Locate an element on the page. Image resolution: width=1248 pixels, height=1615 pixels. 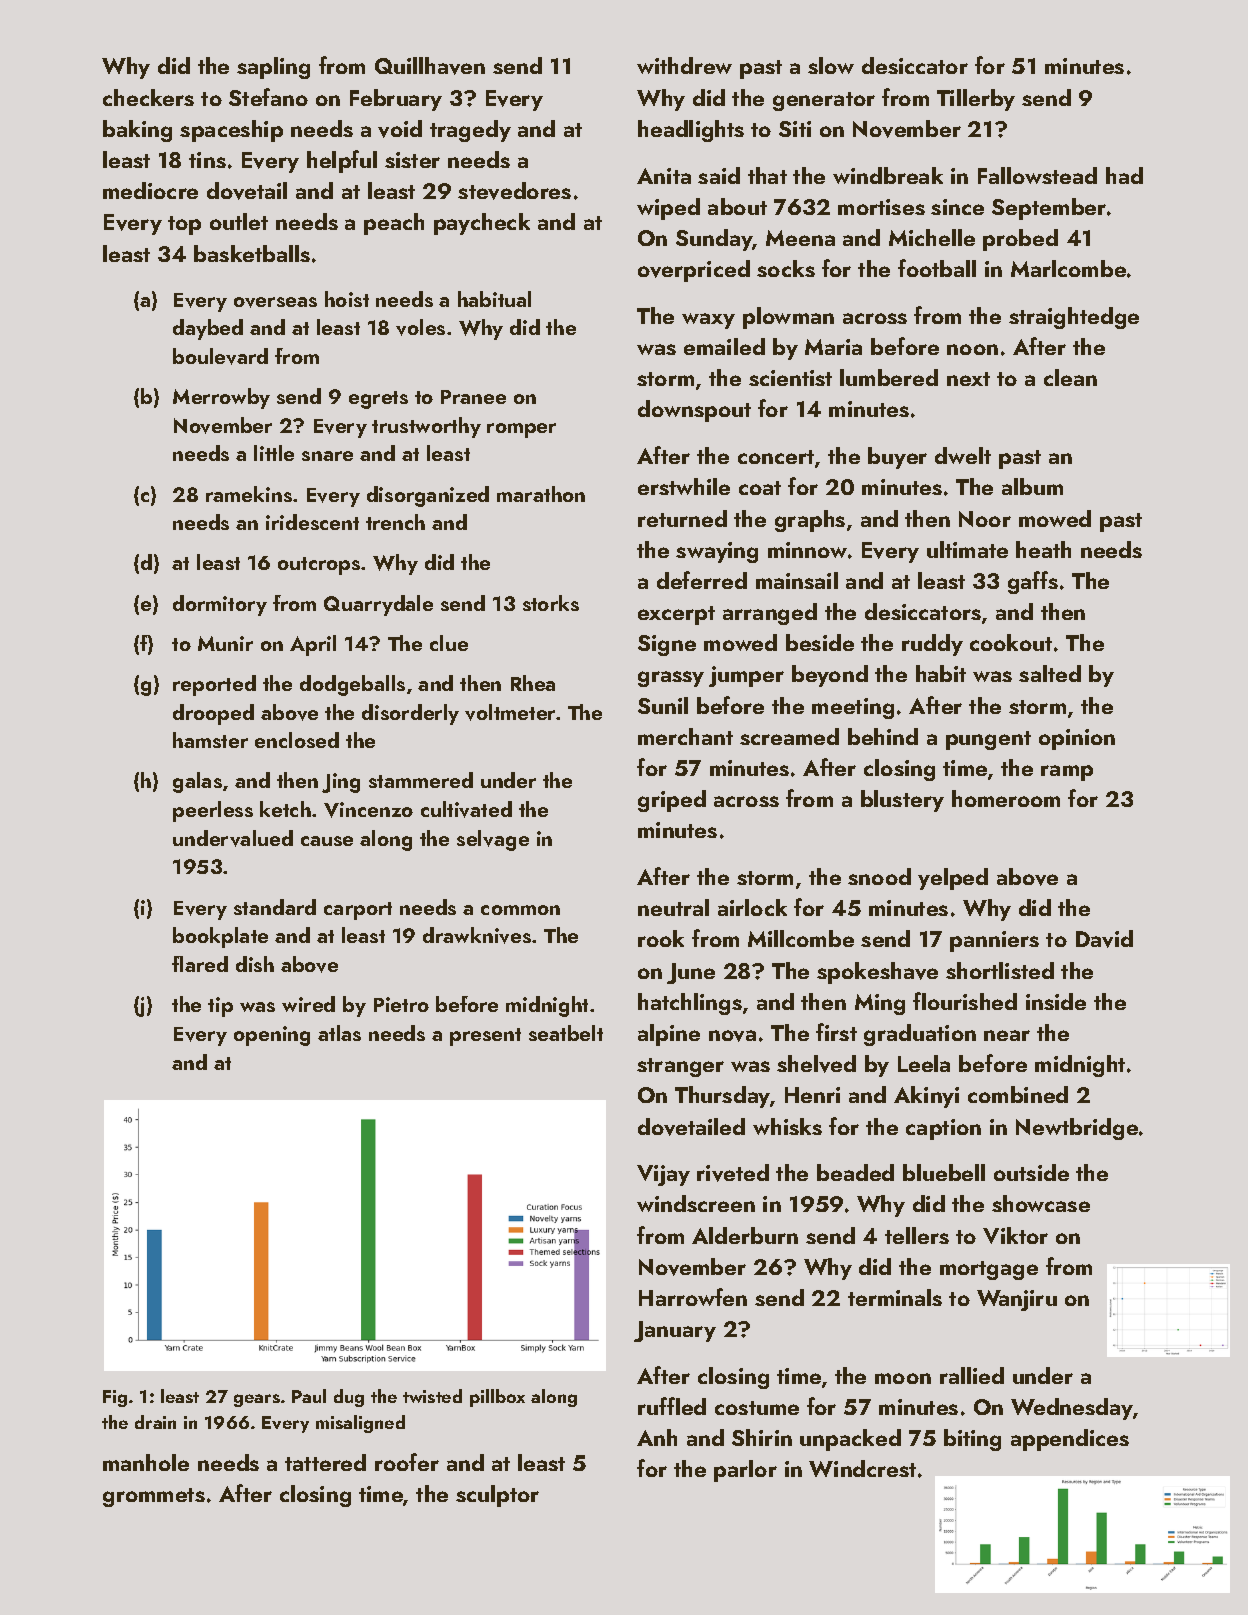
Harrowfen is located at coordinates (693, 1297).
